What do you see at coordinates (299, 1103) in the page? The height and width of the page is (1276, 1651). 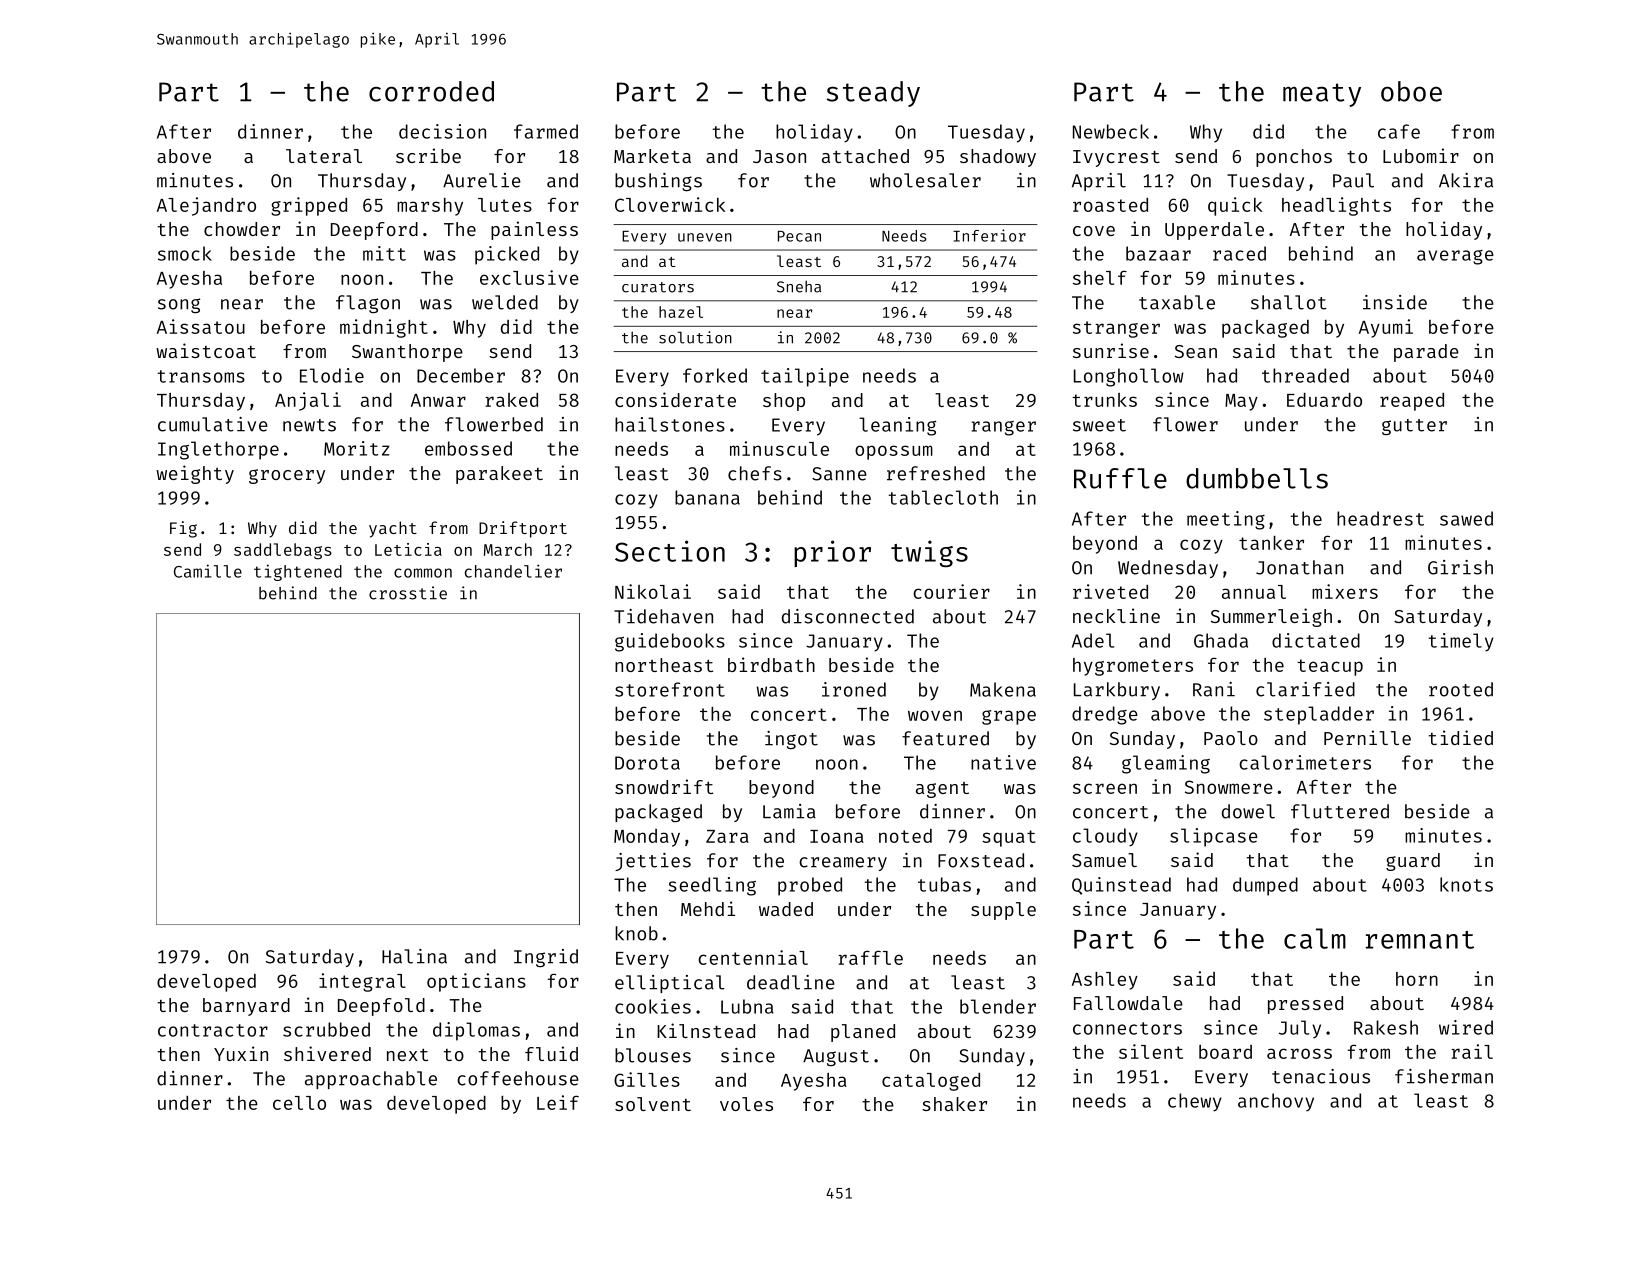 I see `cello` at bounding box center [299, 1103].
